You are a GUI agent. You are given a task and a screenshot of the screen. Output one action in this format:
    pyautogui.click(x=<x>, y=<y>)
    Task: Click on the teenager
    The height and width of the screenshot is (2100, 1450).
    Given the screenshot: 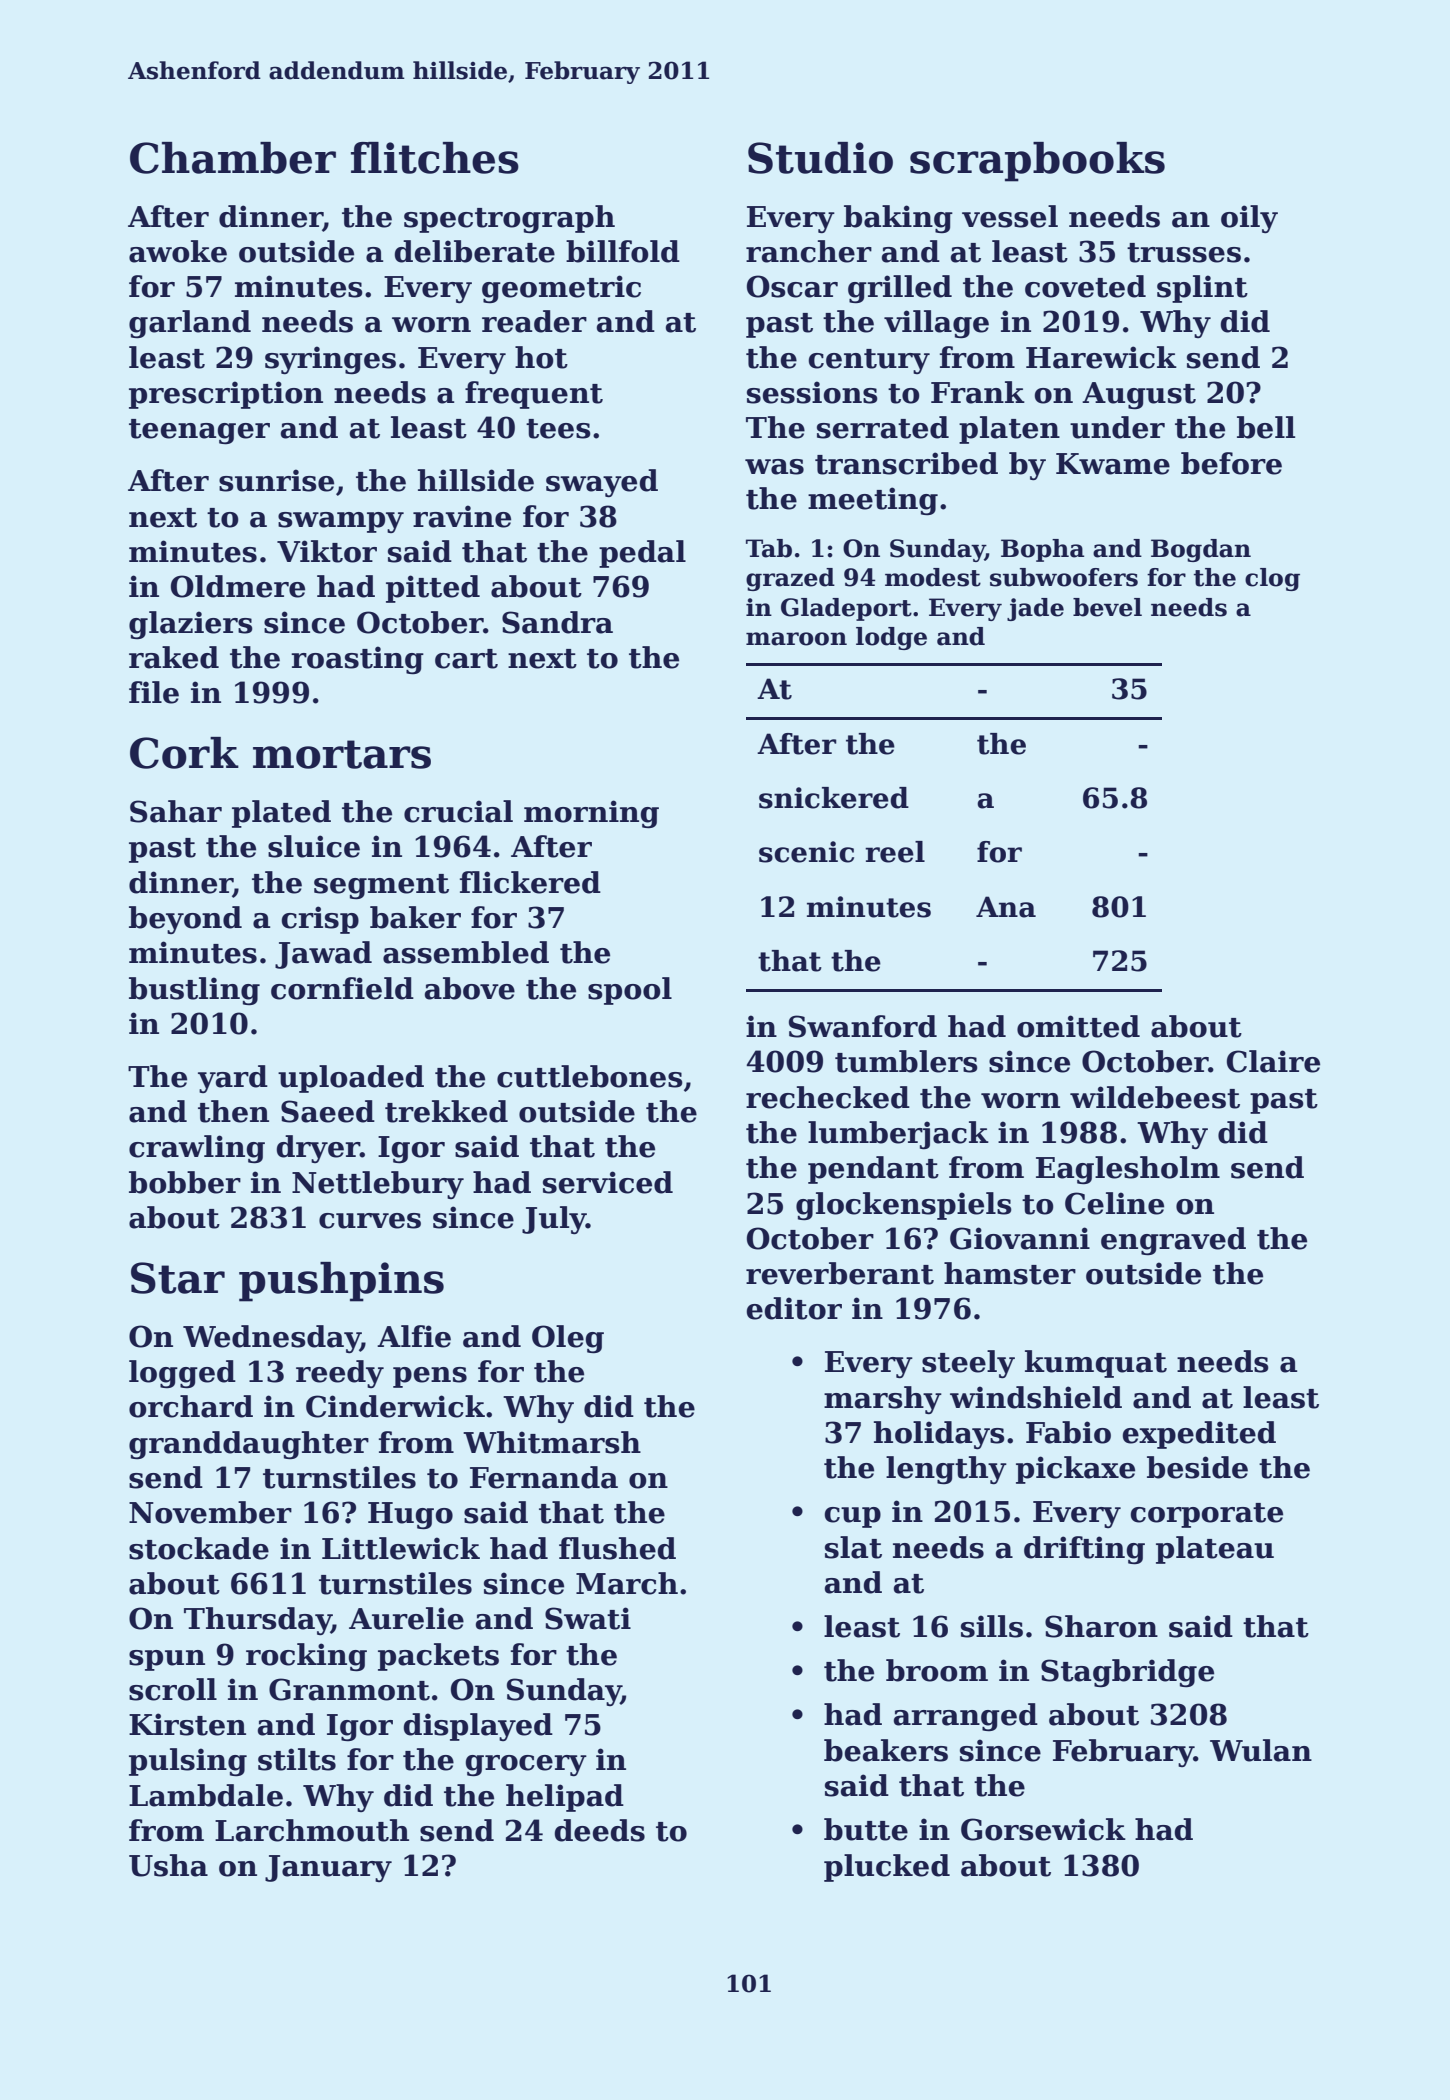 What is the action you would take?
    pyautogui.click(x=199, y=432)
